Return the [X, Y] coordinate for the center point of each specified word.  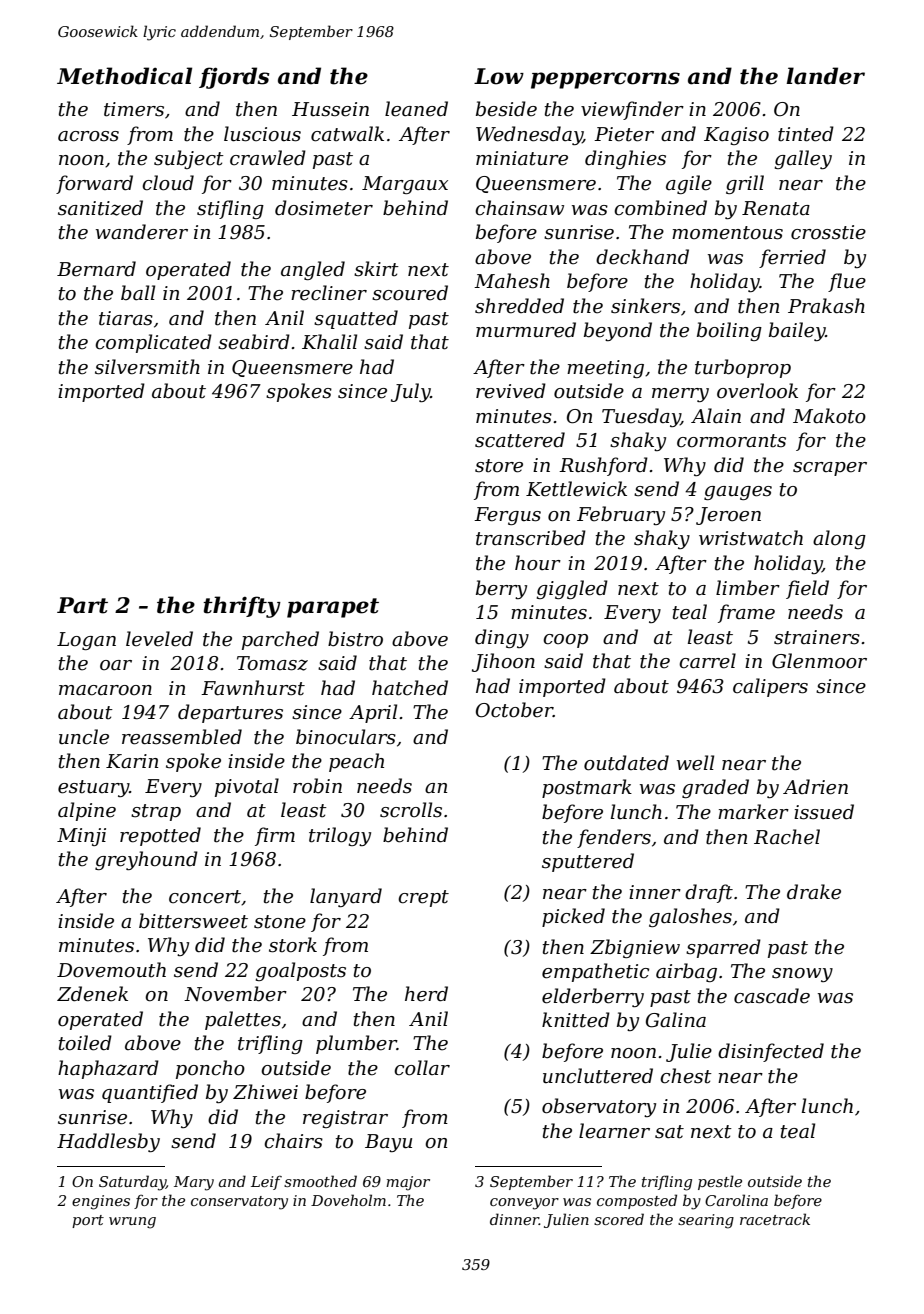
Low [499, 76]
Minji [81, 837]
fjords [234, 78]
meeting [605, 369]
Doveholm [348, 1200]
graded [715, 788]
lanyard [346, 897]
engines [101, 1202]
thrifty [242, 607]
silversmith [147, 367]
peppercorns [605, 80]
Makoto [829, 416]
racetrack [775, 1219]
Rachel [787, 837]
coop [565, 641]
